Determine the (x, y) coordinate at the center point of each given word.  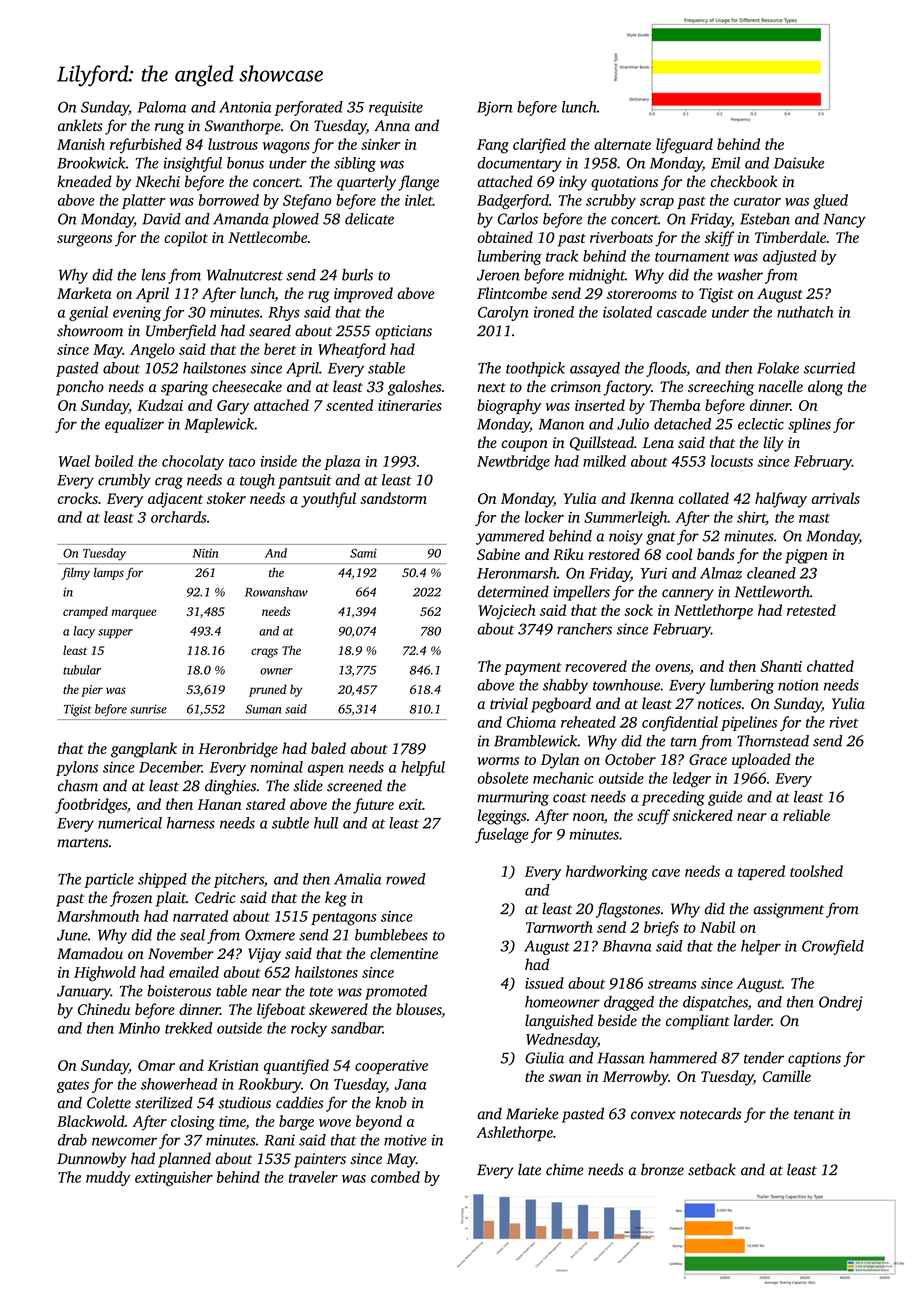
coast (570, 798)
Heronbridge (238, 750)
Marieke (532, 1113)
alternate (622, 144)
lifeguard (684, 146)
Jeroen (498, 275)
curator (757, 201)
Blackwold (91, 1121)
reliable (806, 815)
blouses (418, 1009)
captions (814, 1059)
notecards (710, 1113)
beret (280, 349)
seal (192, 935)
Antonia (245, 107)
